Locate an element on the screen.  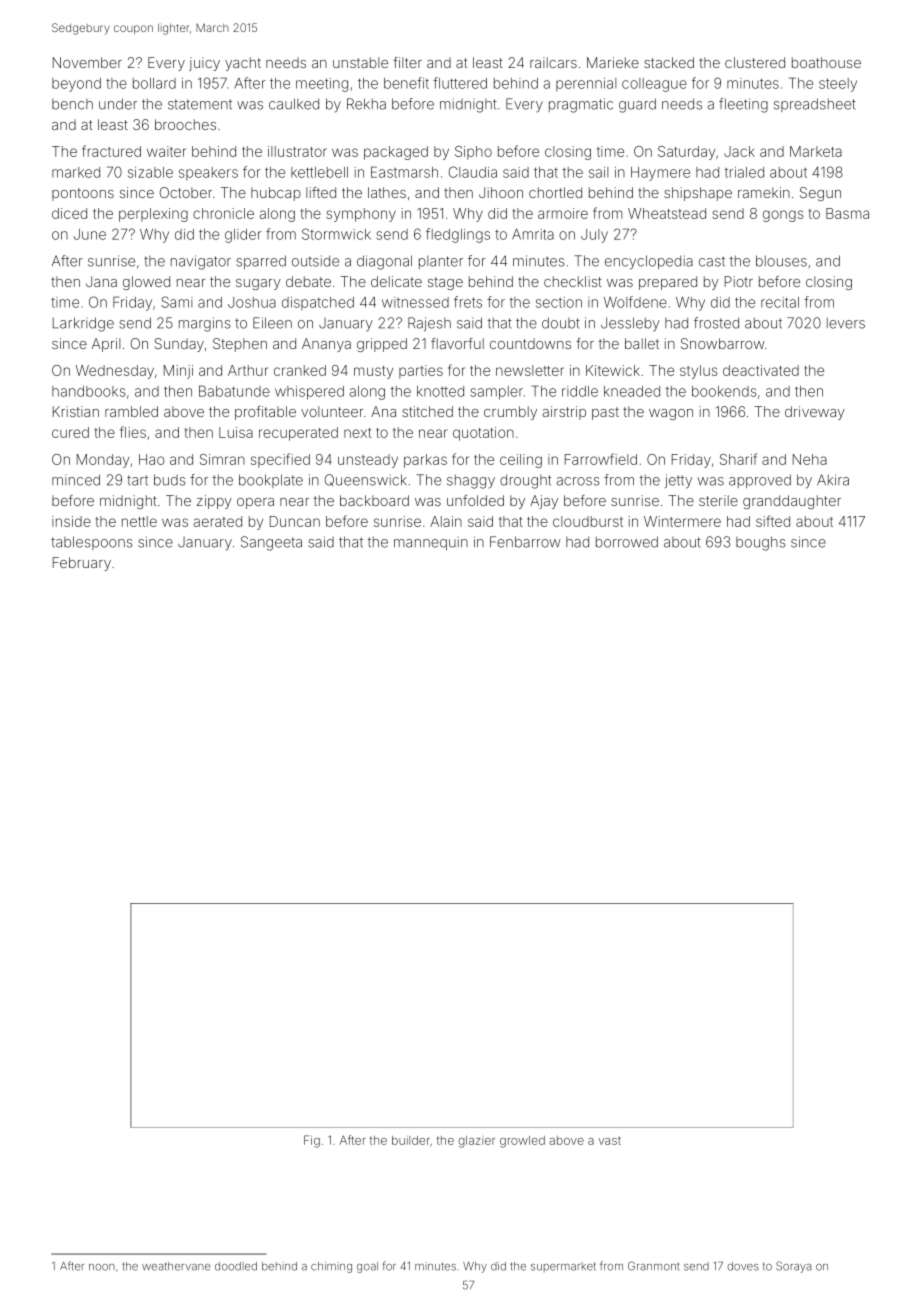
brooches is located at coordinates (185, 124).
